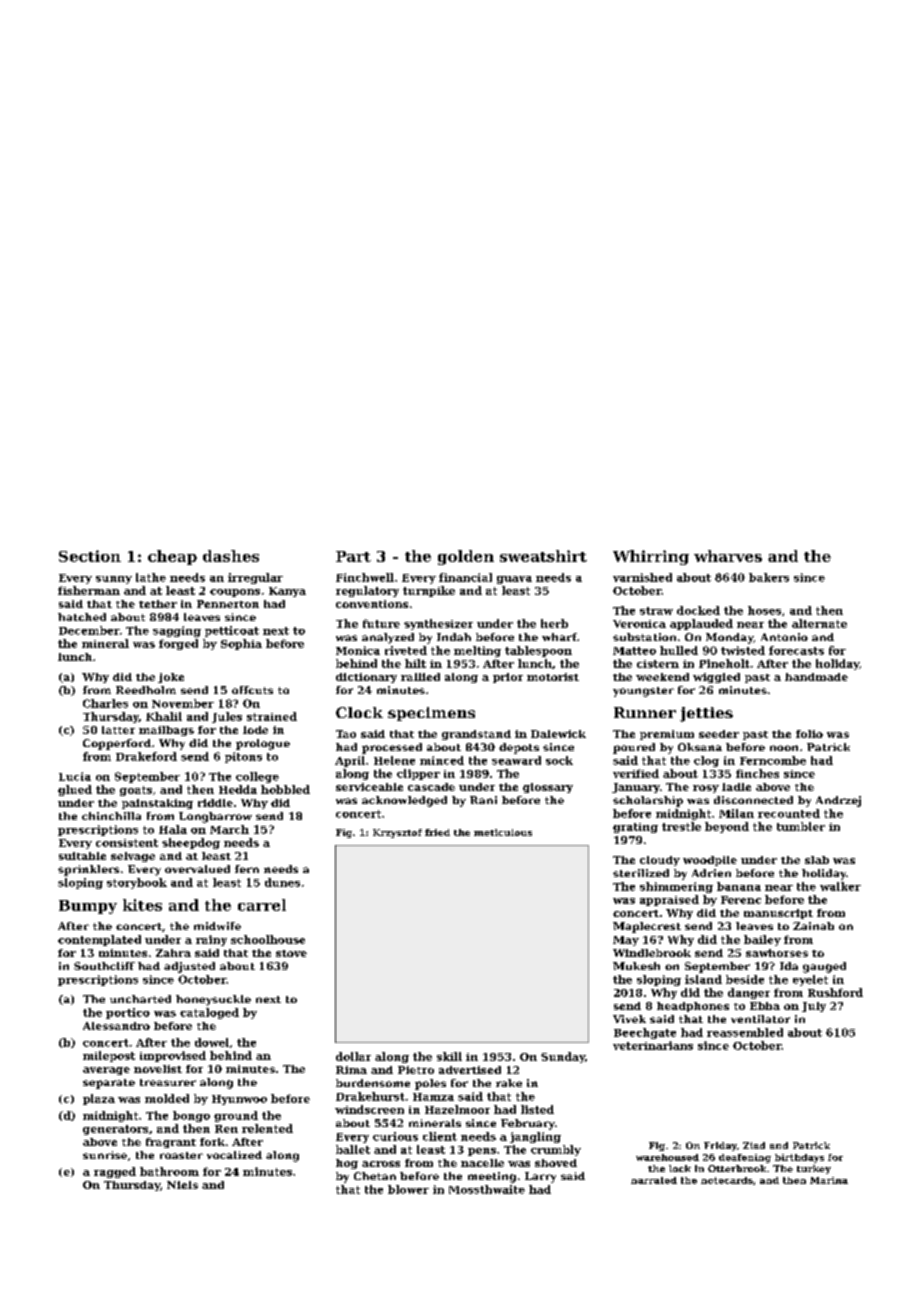 The height and width of the screenshot is (1308, 924). What do you see at coordinates (629, 1019) in the screenshot?
I see `Vivek` at bounding box center [629, 1019].
